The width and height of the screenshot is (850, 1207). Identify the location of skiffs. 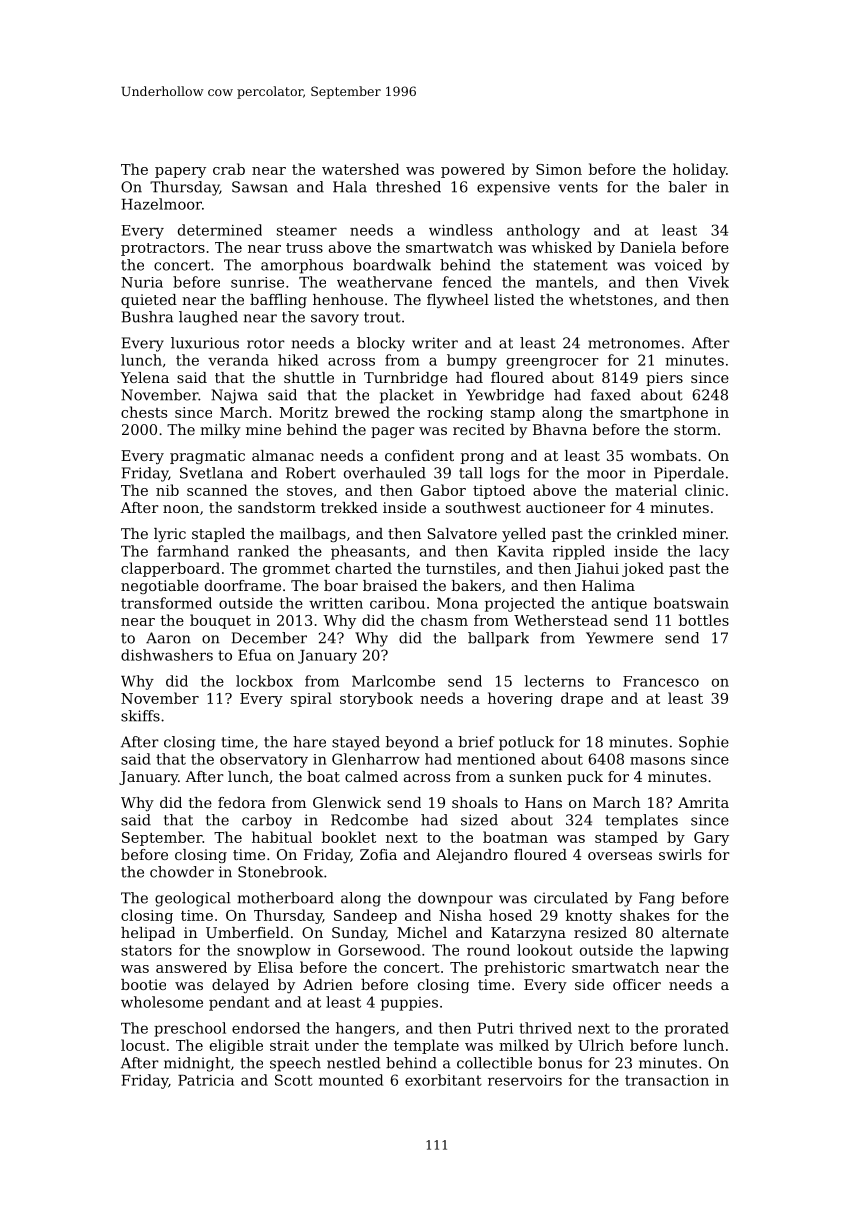
(140, 716).
